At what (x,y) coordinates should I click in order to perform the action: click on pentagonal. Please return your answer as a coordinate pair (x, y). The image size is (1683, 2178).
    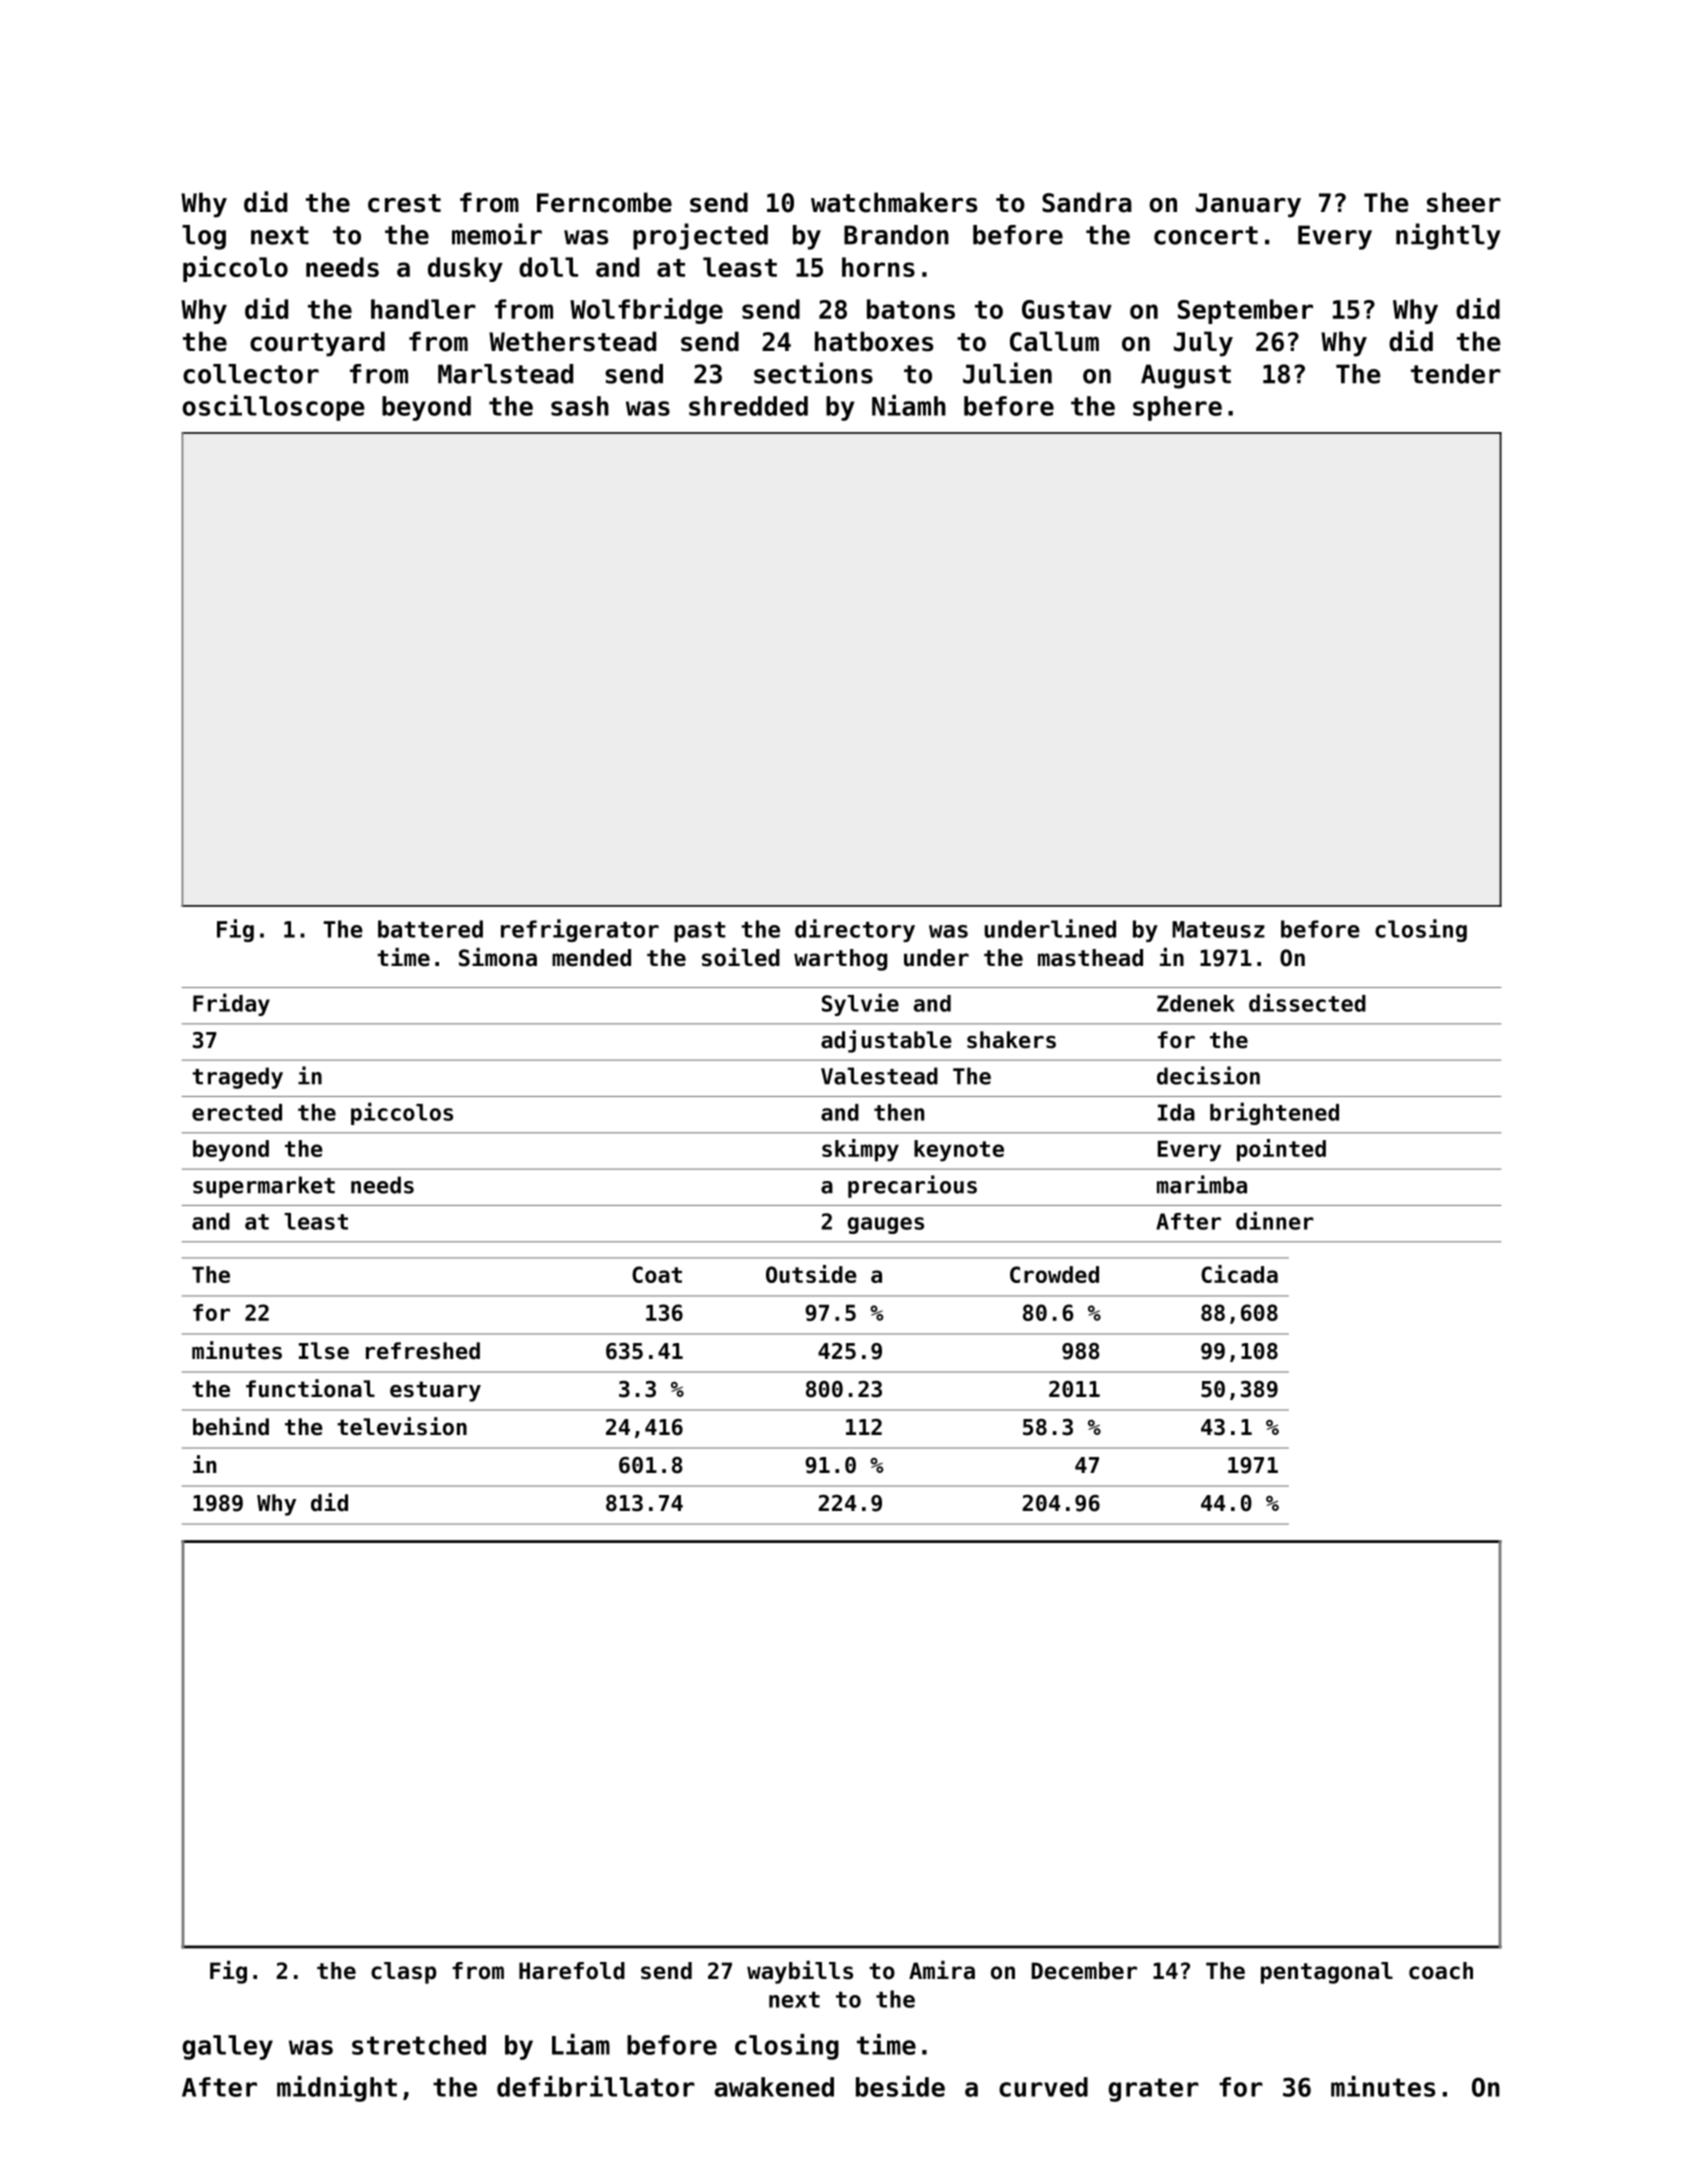
    Looking at the image, I should click on (1327, 1973).
